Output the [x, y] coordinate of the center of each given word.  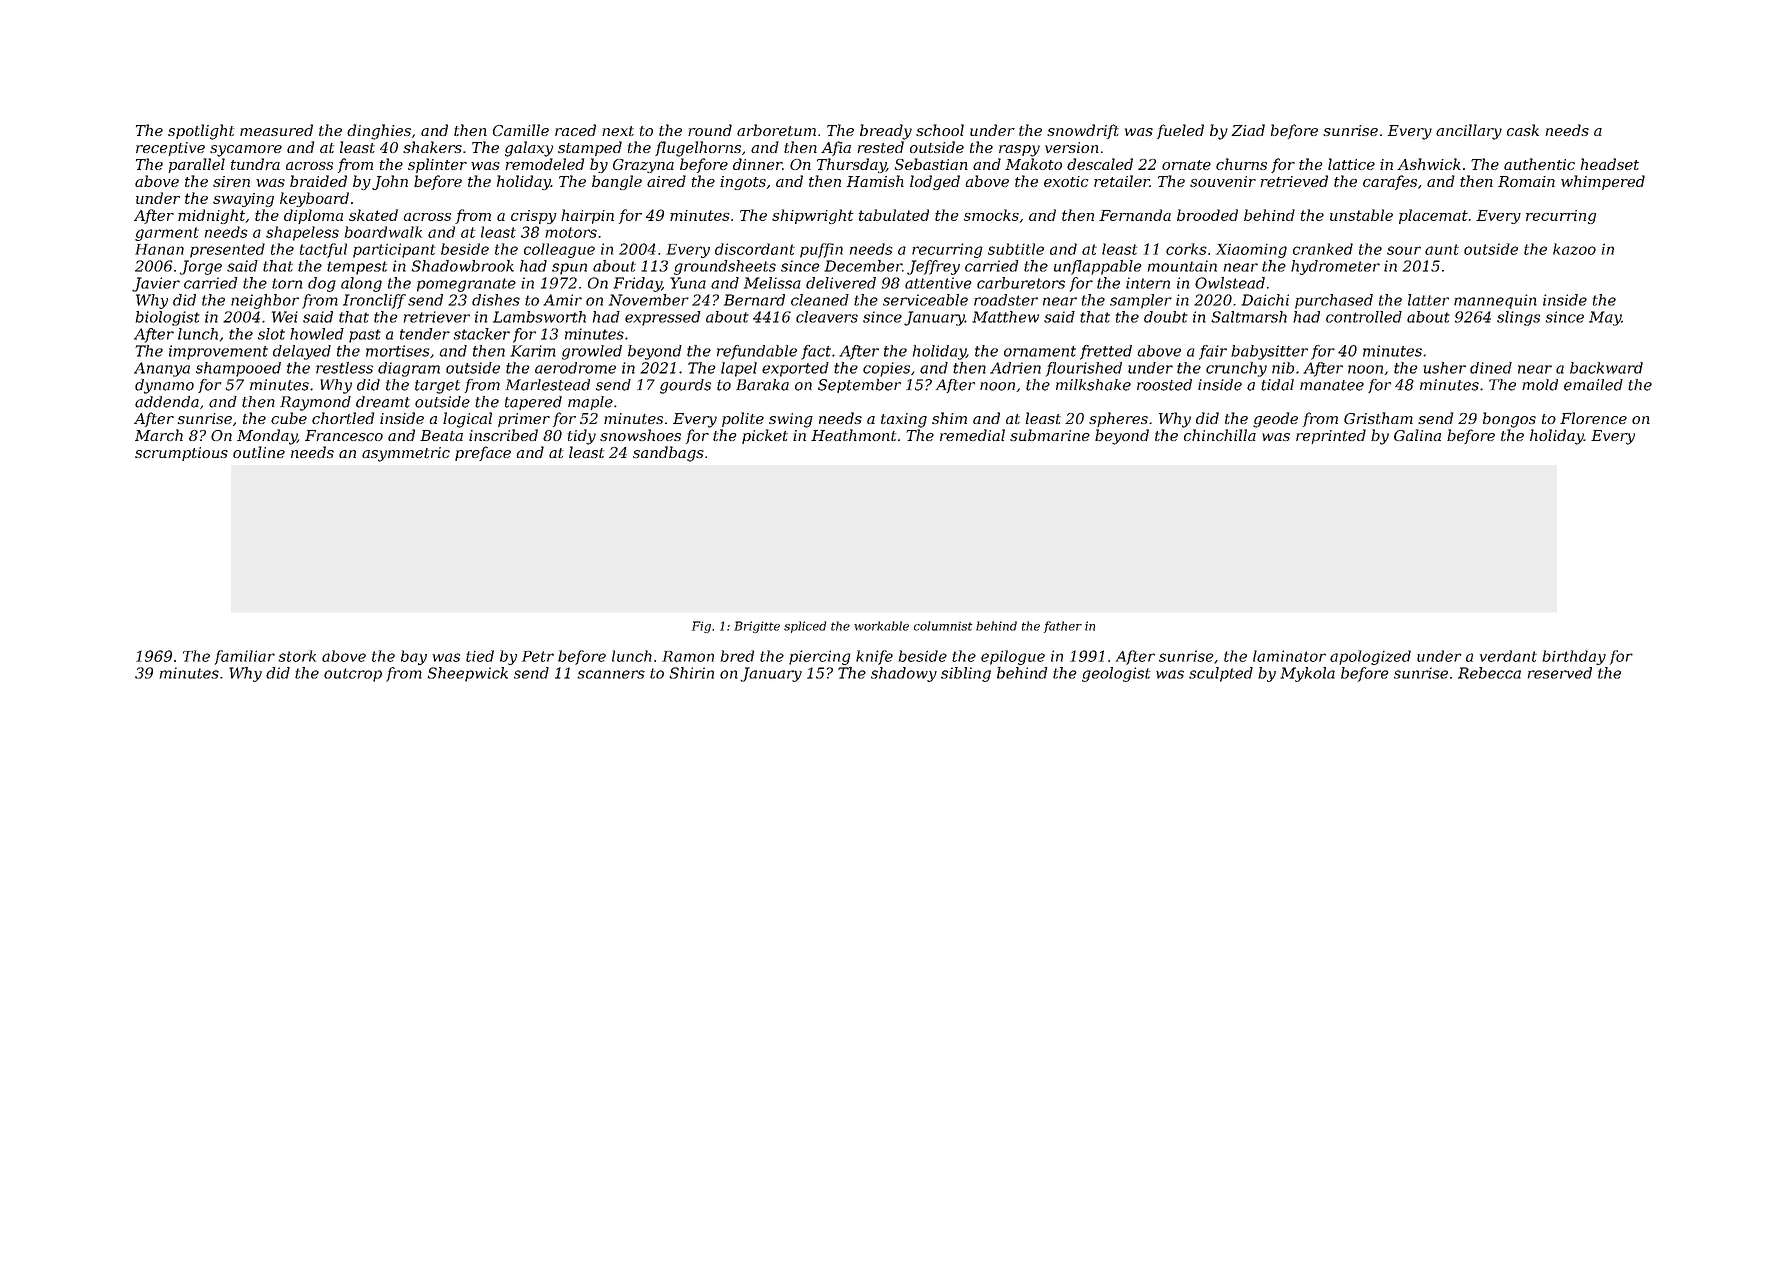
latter [1428, 300]
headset [1609, 164]
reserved [1560, 673]
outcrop [353, 675]
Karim [533, 351]
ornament [1040, 351]
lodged [935, 182]
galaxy [529, 149]
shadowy [904, 674]
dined [1491, 368]
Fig [701, 627]
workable [881, 626]
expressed [663, 318]
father [1062, 627]
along [361, 284]
